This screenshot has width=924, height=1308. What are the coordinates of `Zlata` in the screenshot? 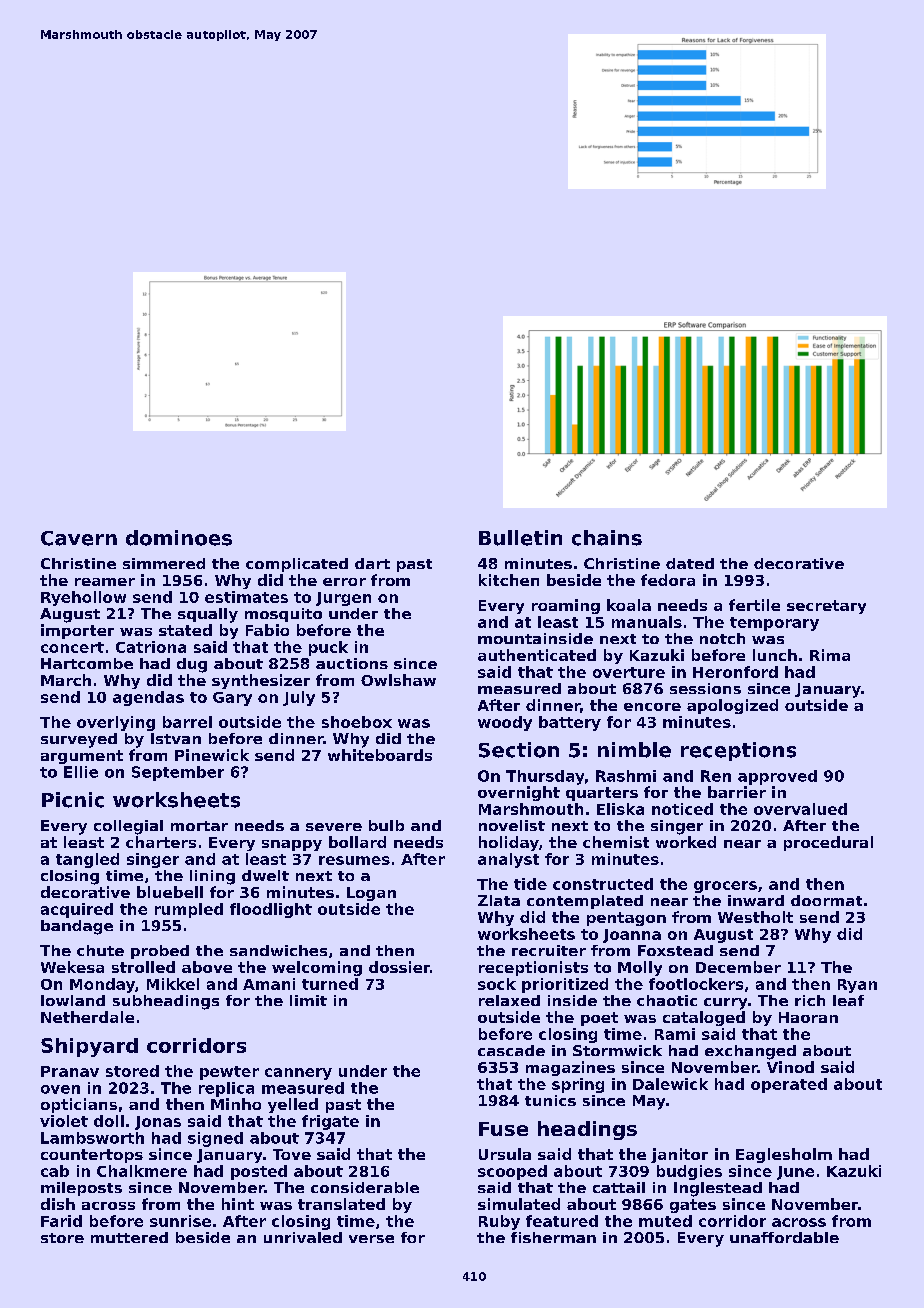 It's located at (499, 900).
